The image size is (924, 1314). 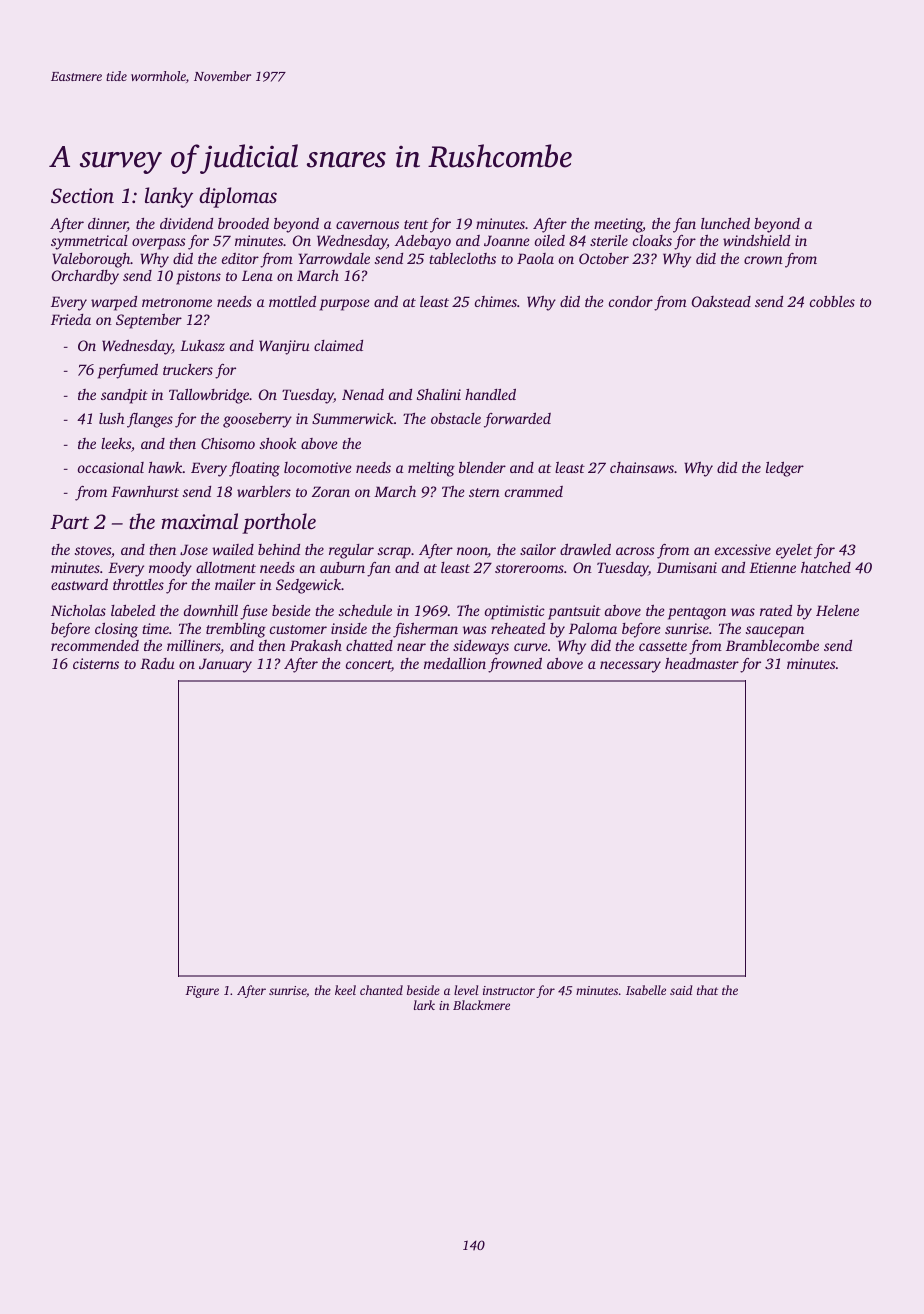 What do you see at coordinates (534, 491) in the screenshot?
I see `crammed` at bounding box center [534, 491].
